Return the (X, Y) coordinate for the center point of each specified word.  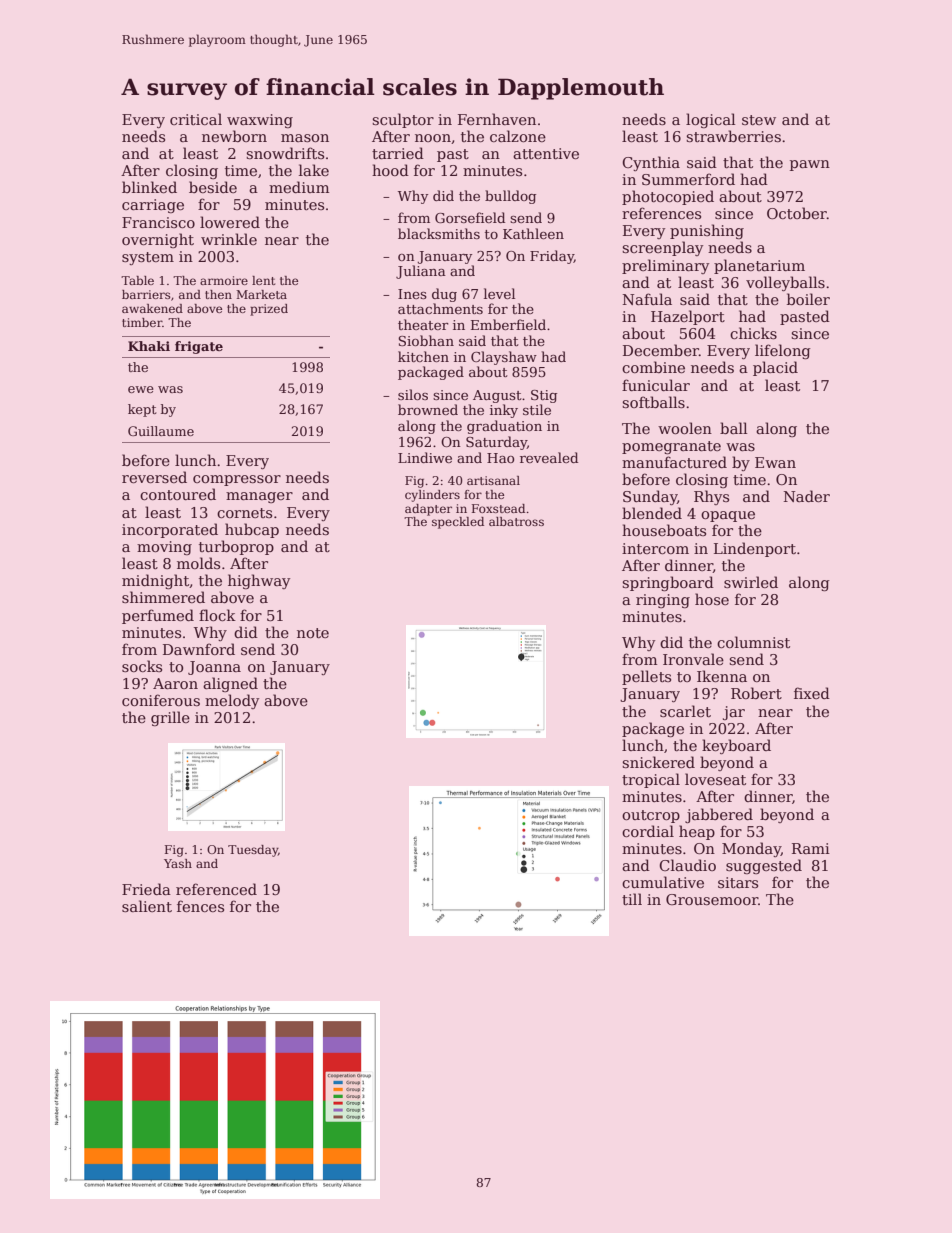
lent (263, 280)
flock (217, 615)
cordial (648, 831)
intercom (655, 548)
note (313, 633)
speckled (458, 523)
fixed (812, 693)
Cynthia (651, 163)
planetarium (759, 266)
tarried (398, 153)
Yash (178, 863)
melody (232, 701)
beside (213, 187)
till (632, 899)
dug (444, 295)
